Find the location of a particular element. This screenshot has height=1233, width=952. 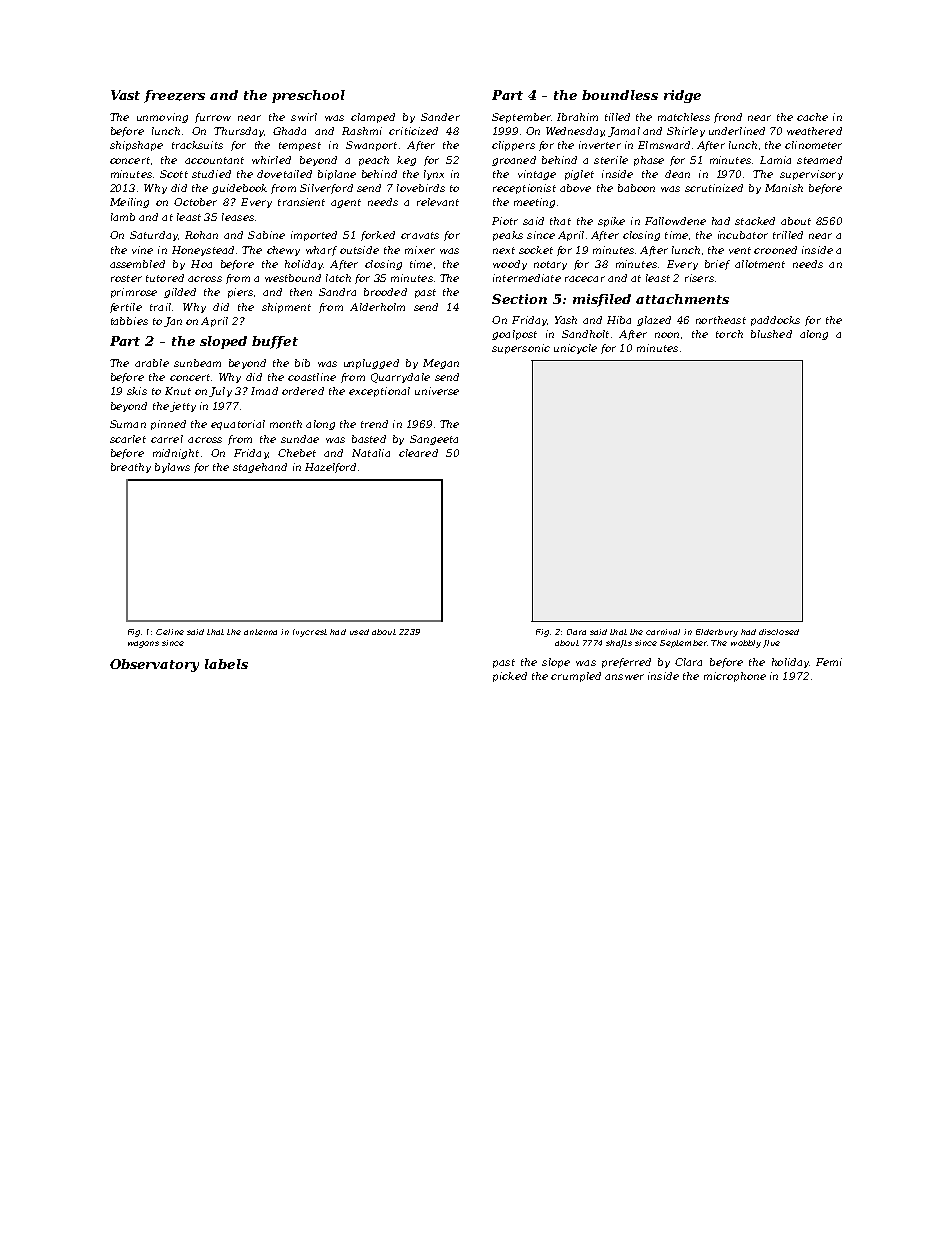

stagehand is located at coordinates (260, 468).
